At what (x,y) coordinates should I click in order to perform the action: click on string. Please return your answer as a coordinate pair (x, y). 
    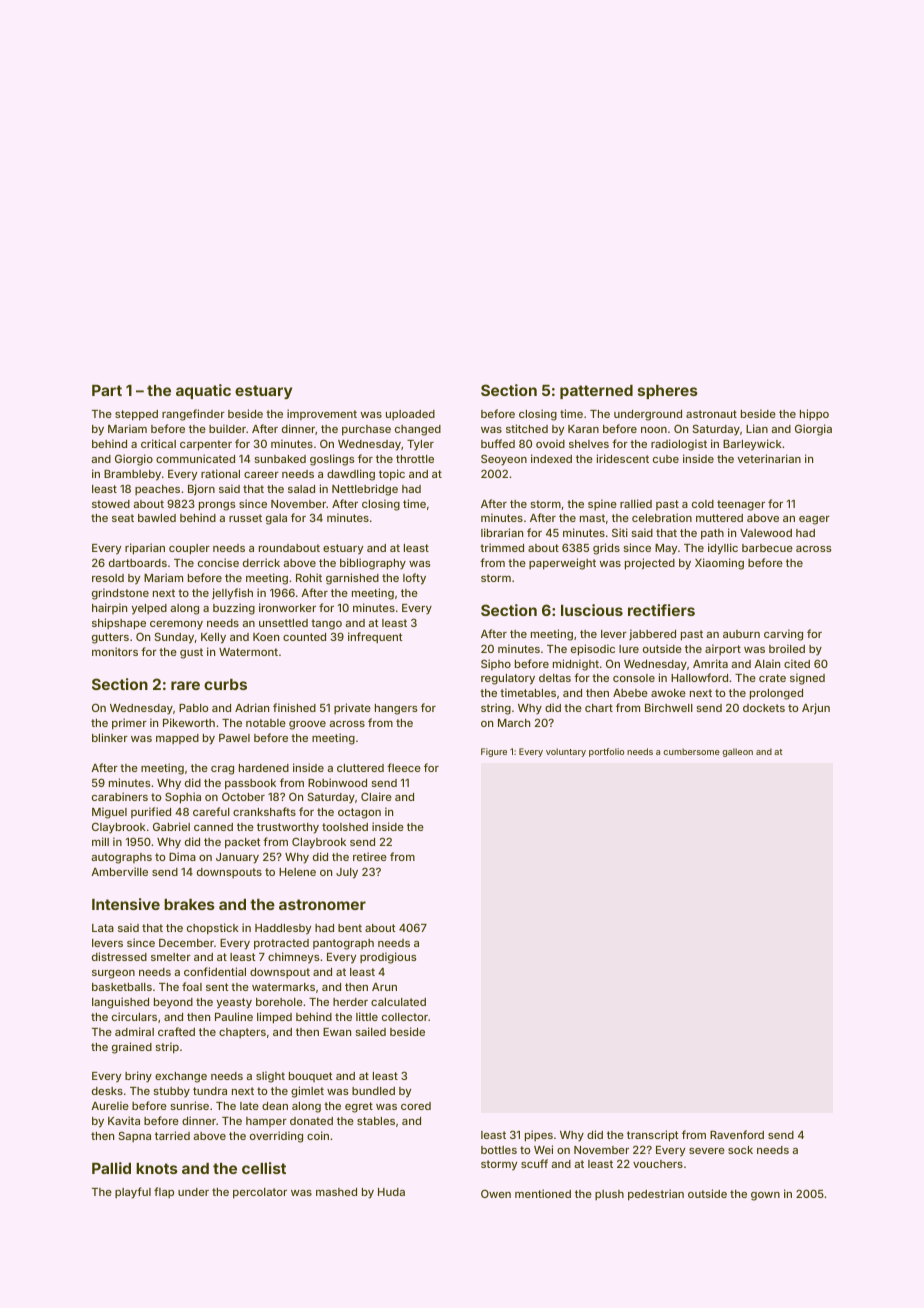
    Looking at the image, I should click on (496, 709).
